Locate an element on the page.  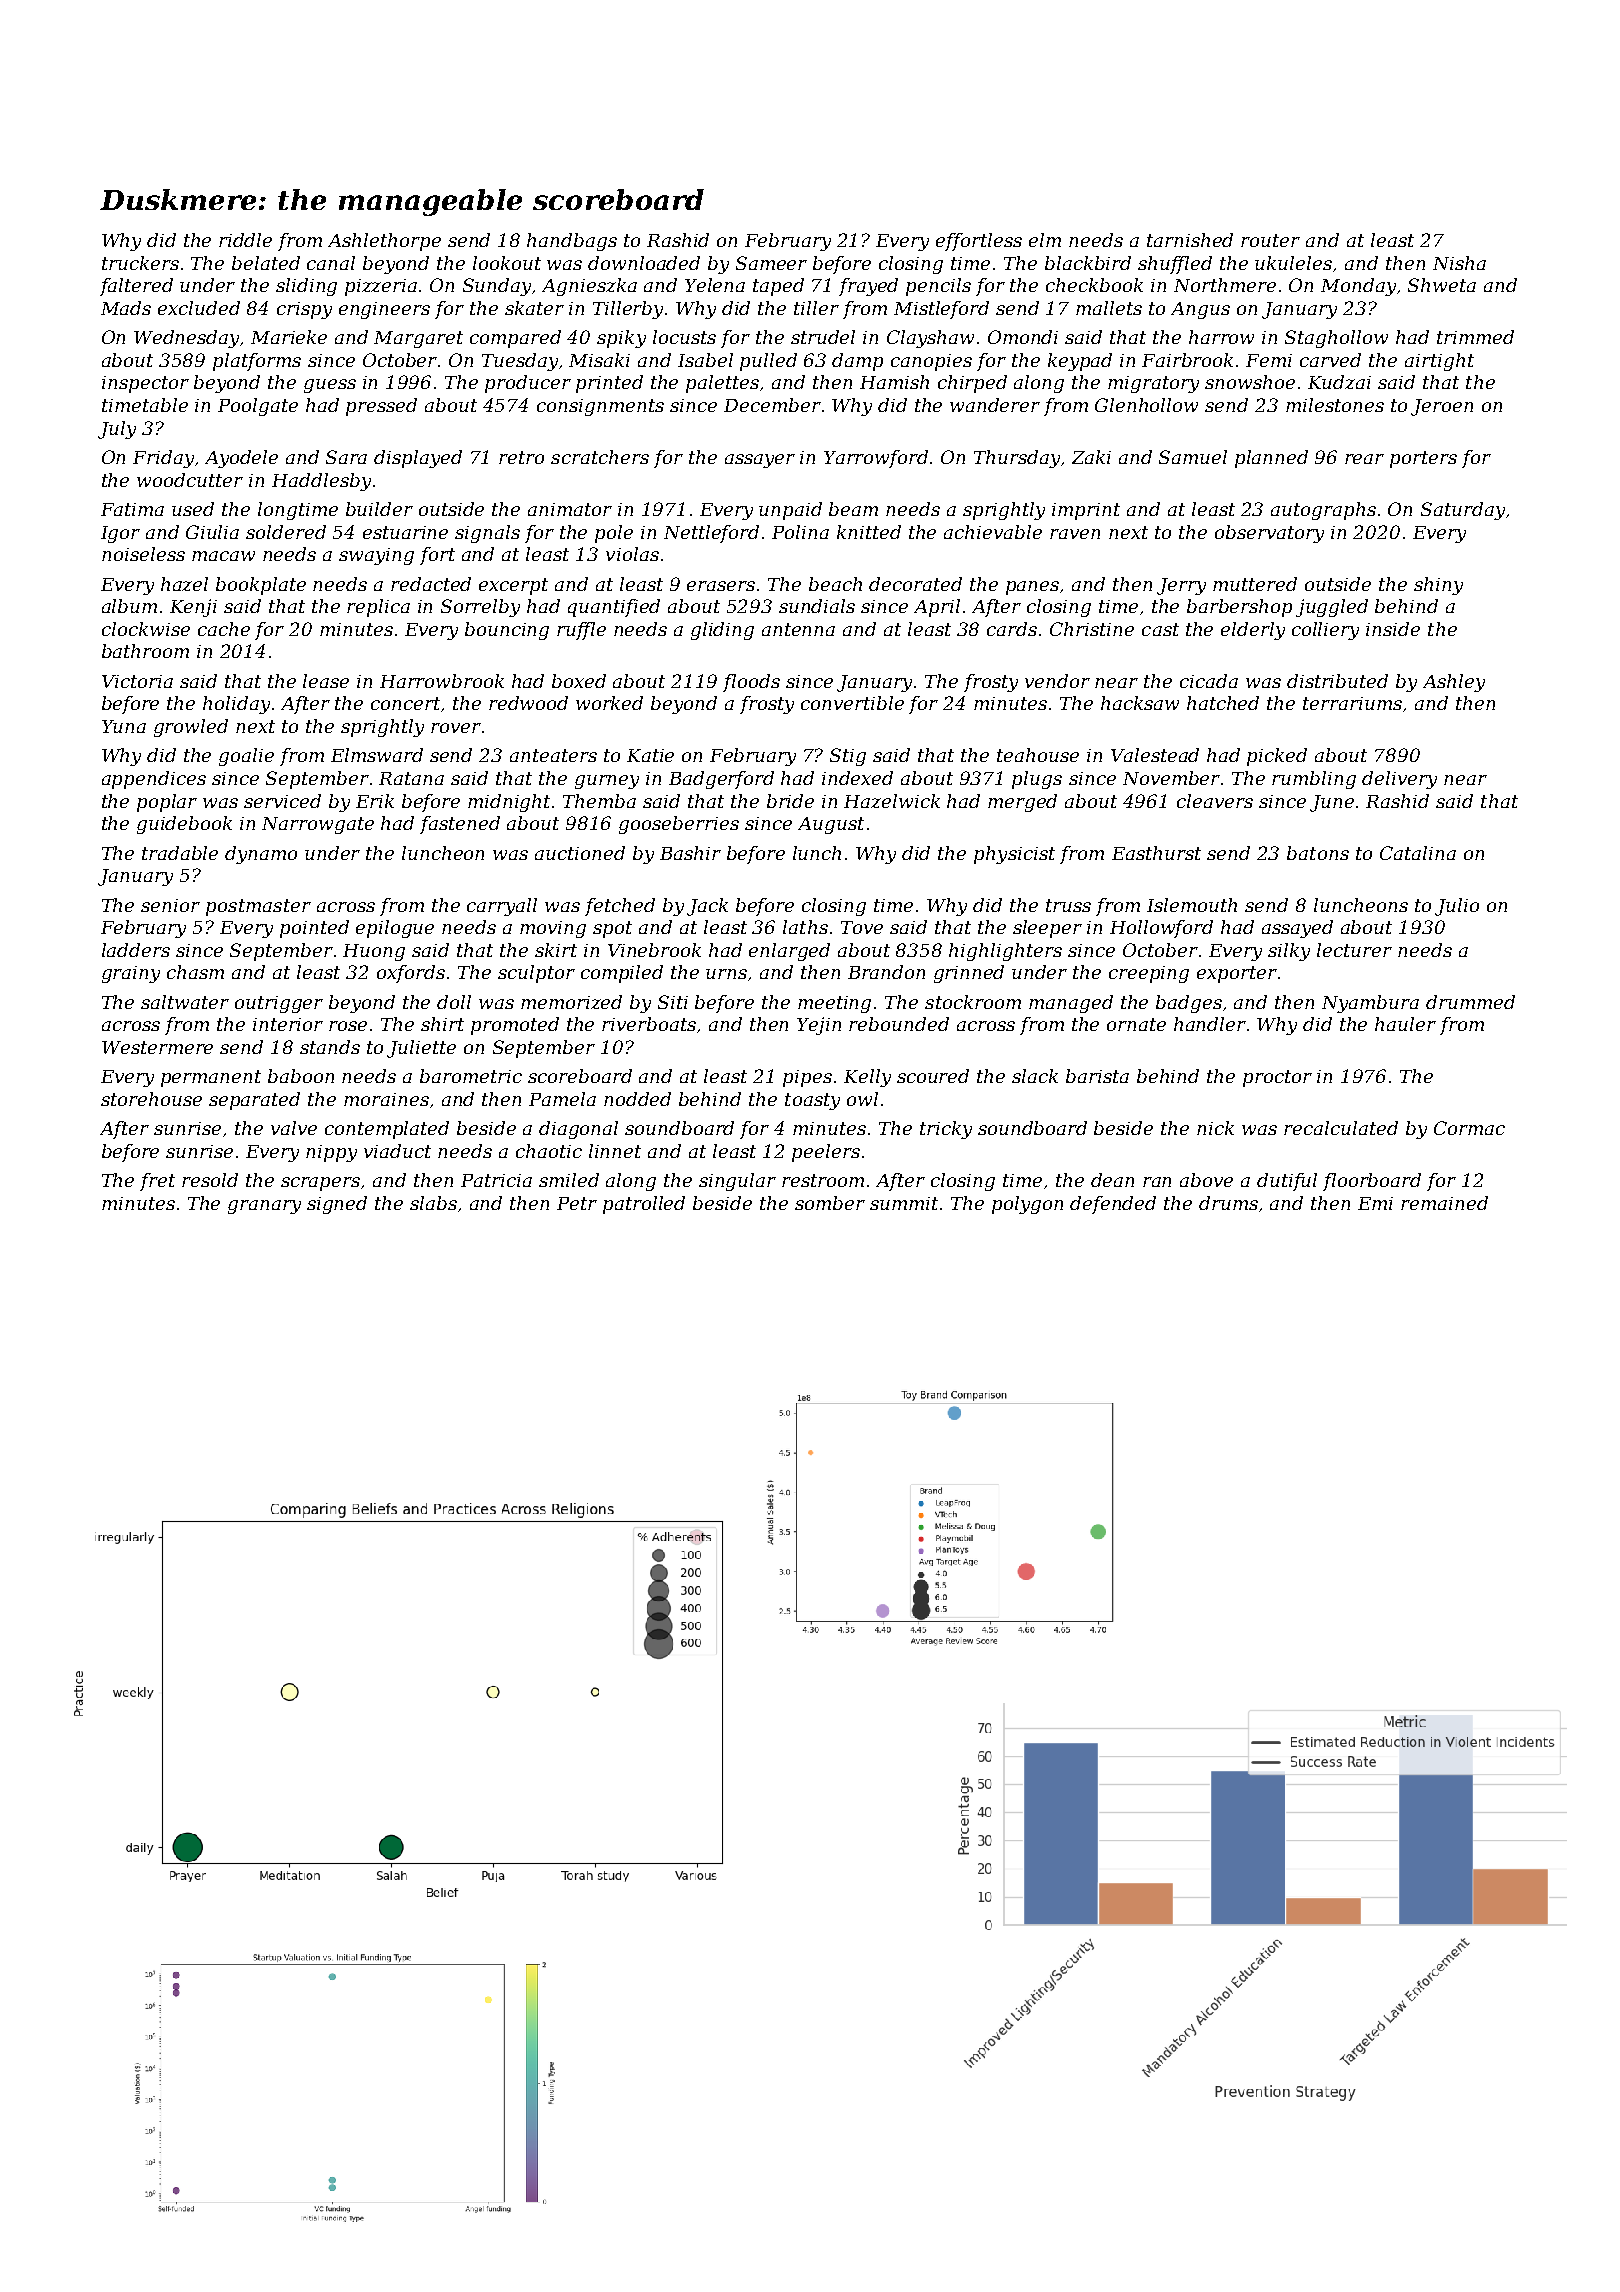
contemplated is located at coordinates (387, 1130).
